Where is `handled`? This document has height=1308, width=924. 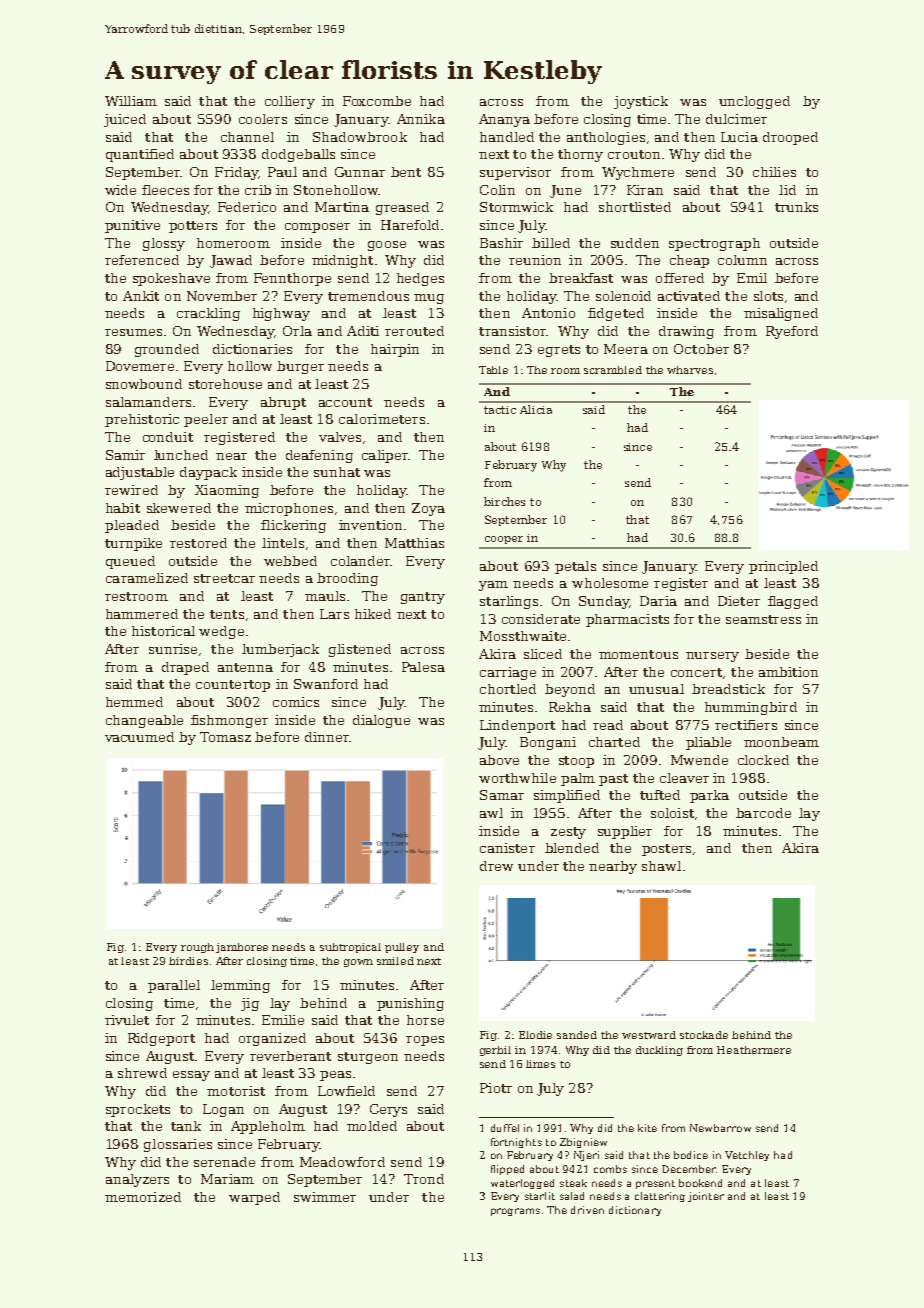 handled is located at coordinates (507, 137).
